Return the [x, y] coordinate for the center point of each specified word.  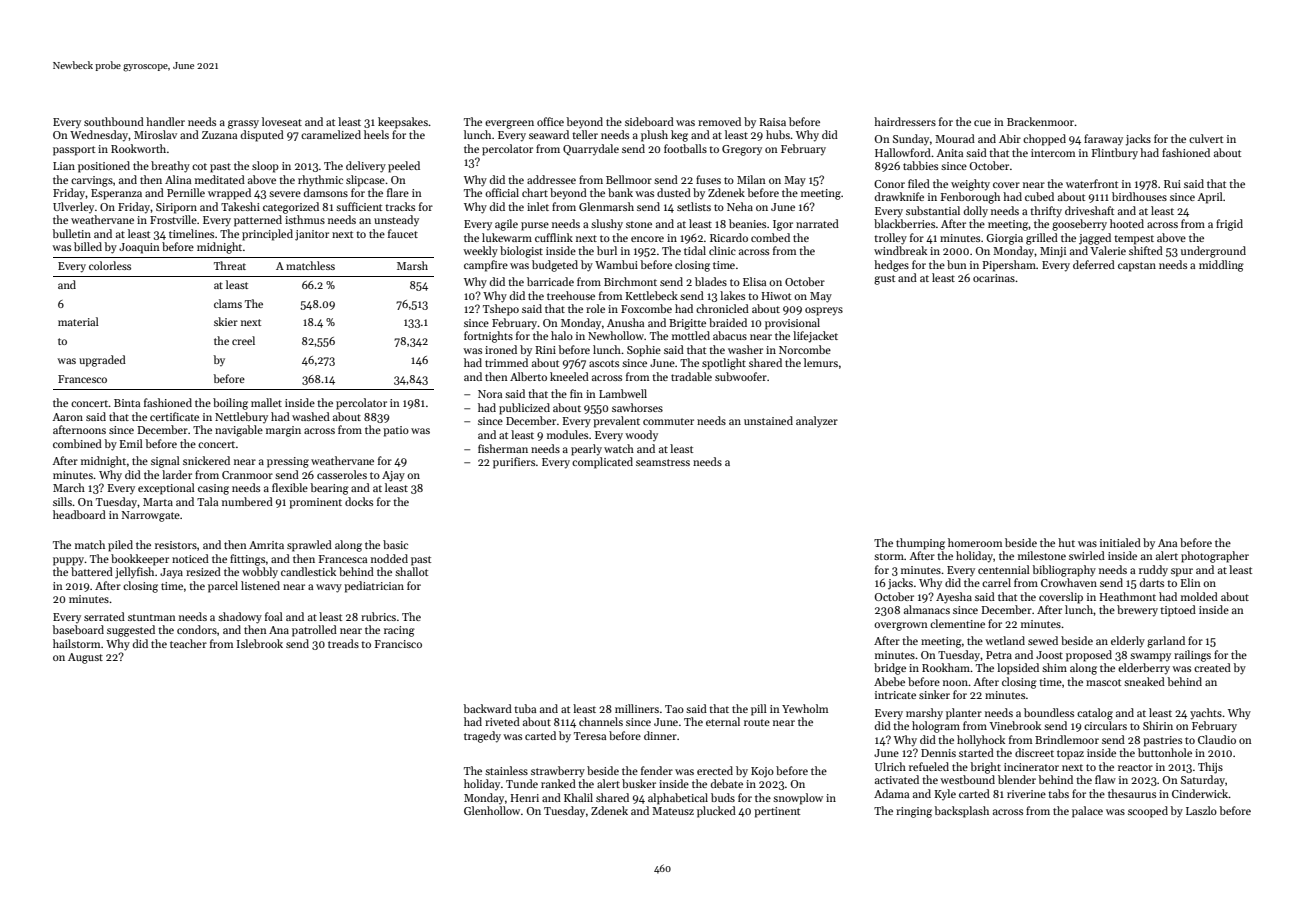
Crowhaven [1069, 582]
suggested [131, 631]
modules [567, 434]
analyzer [817, 422]
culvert [1206, 138]
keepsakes [403, 123]
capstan [1137, 267]
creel [243, 340]
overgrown [901, 626]
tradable [691, 376]
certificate [174, 416]
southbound [114, 121]
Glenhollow [492, 810]
